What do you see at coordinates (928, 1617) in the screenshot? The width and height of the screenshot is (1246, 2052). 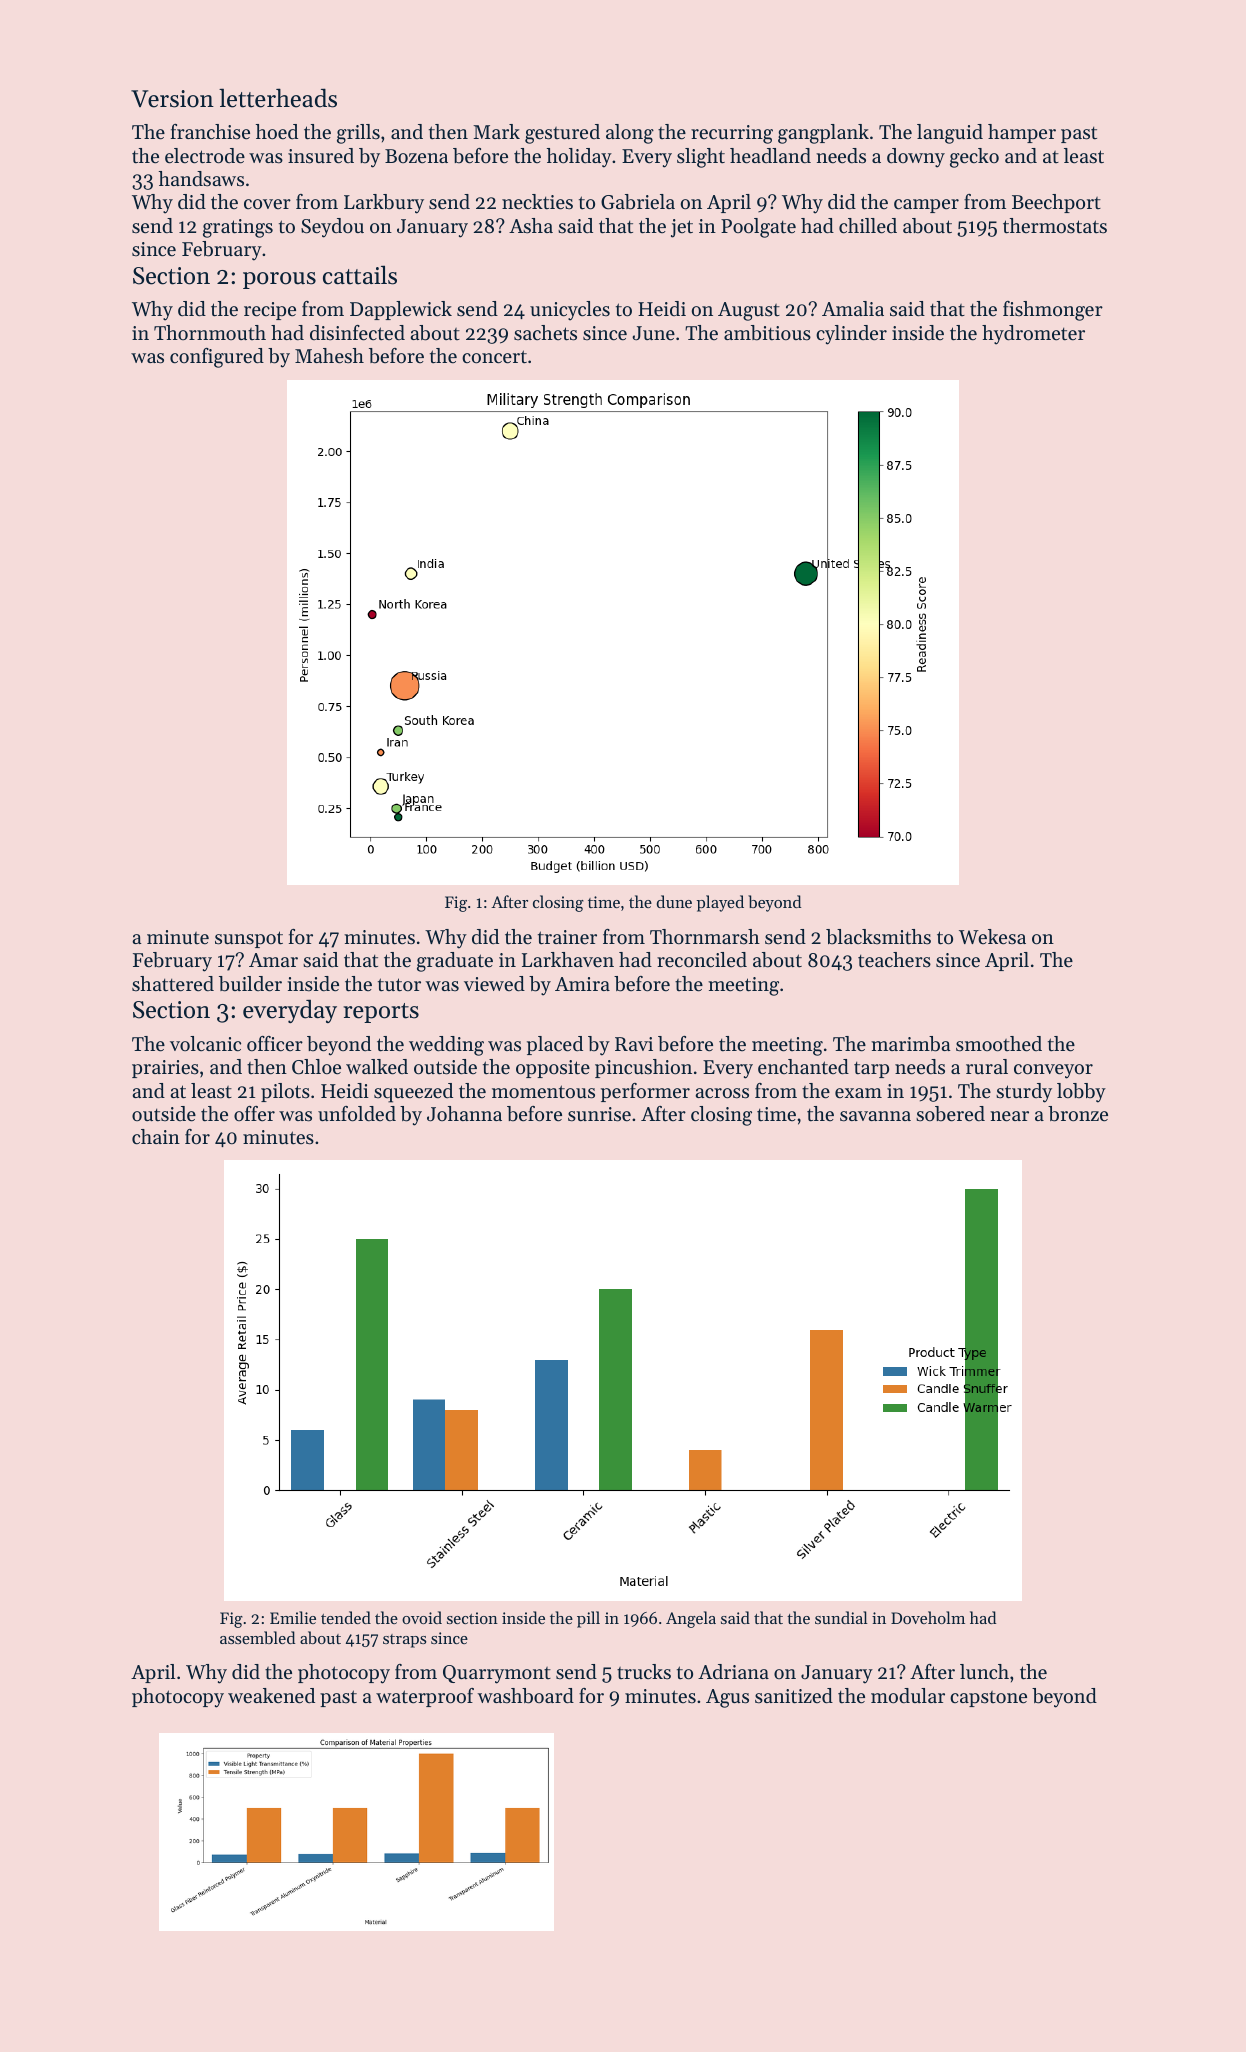 I see `Doveholm` at bounding box center [928, 1617].
